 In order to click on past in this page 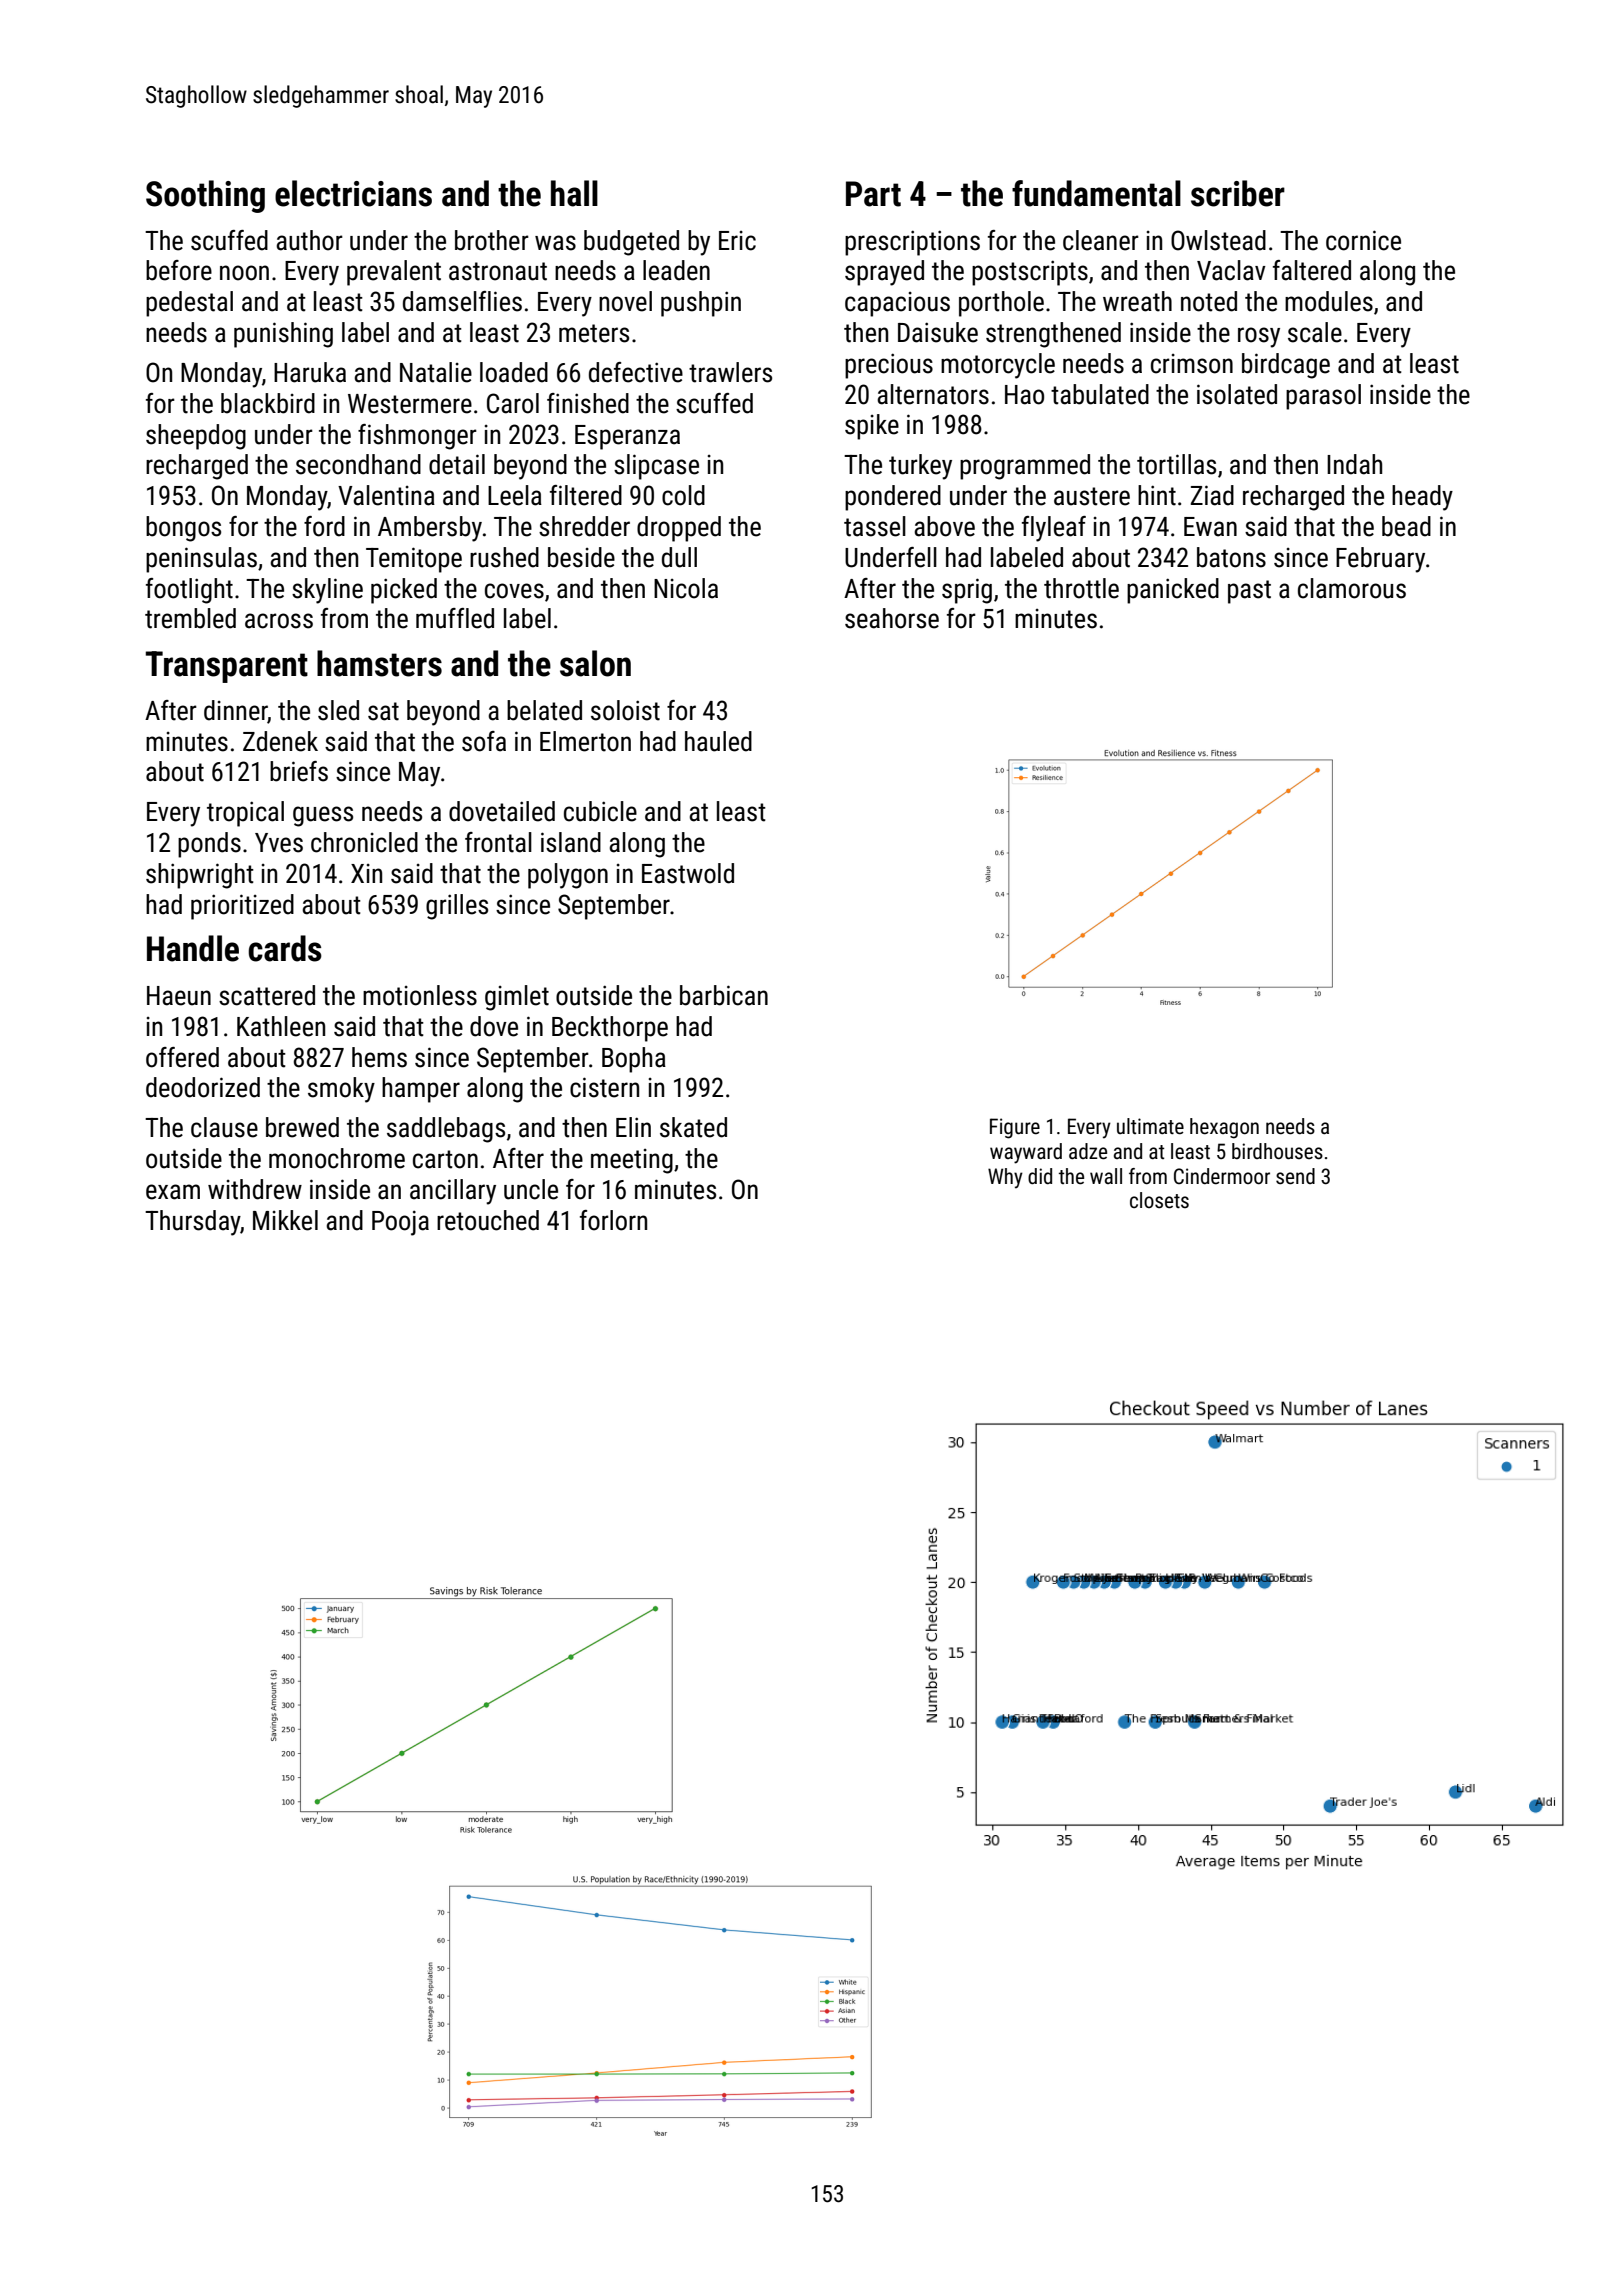, I will do `click(1249, 592)`.
